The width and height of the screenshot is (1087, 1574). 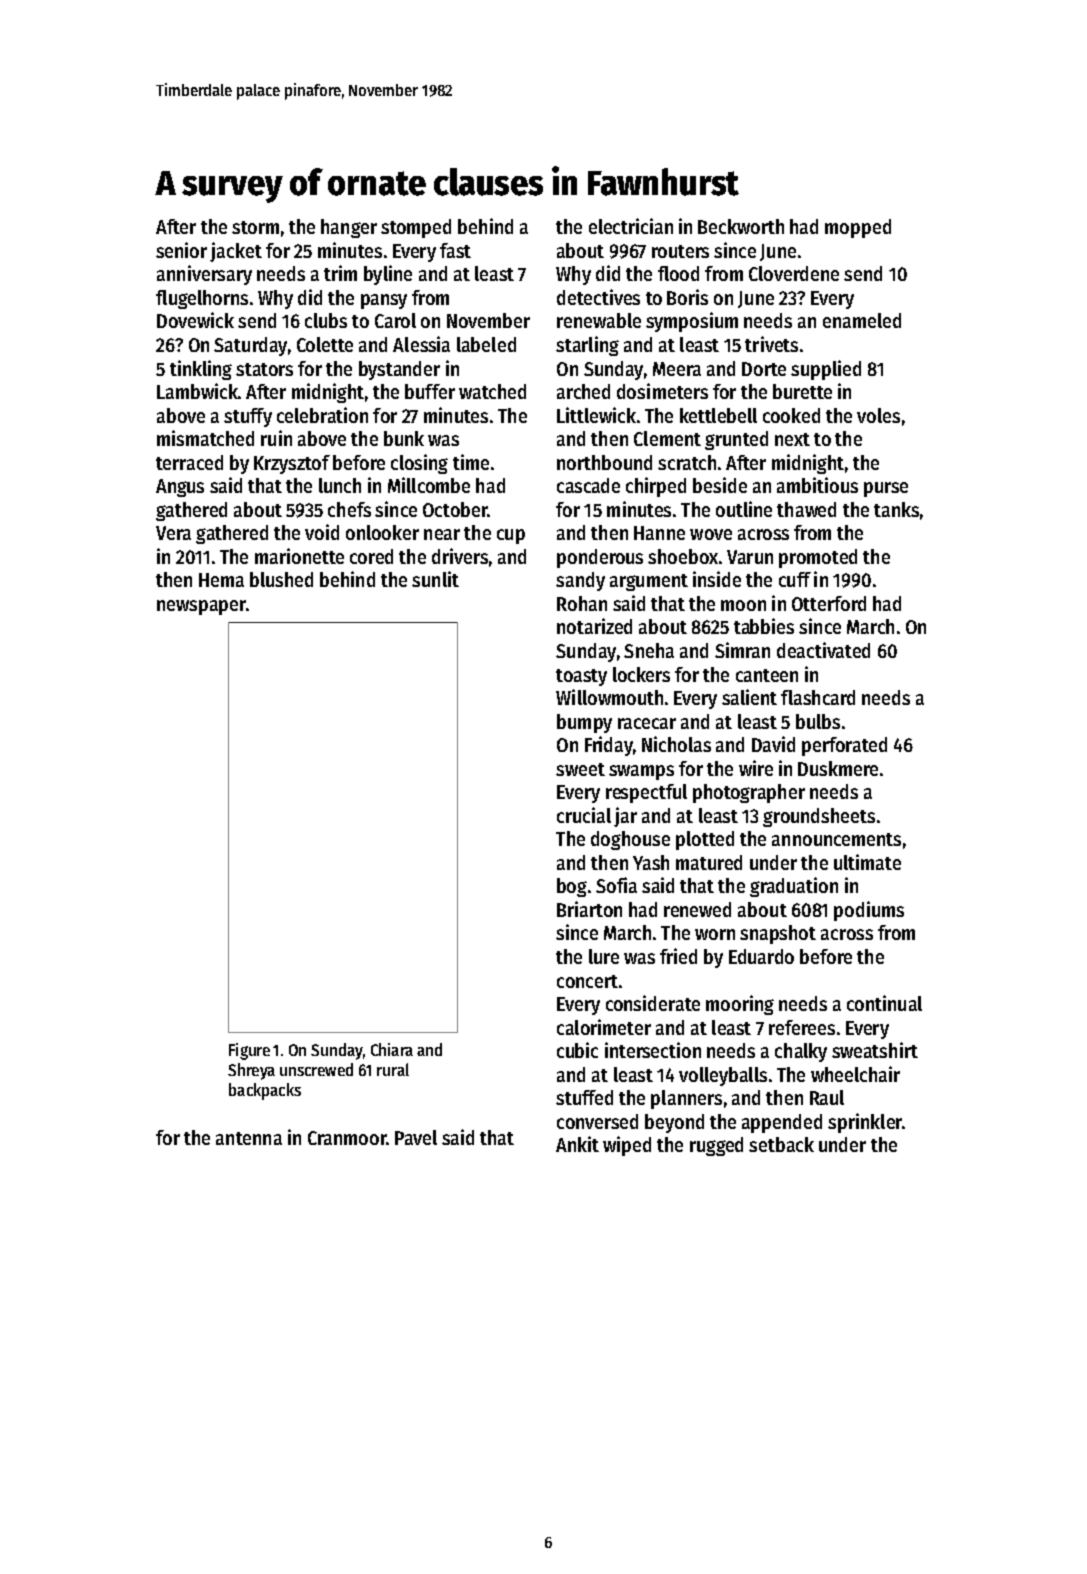 What do you see at coordinates (818, 697) in the screenshot?
I see `flashcard` at bounding box center [818, 697].
